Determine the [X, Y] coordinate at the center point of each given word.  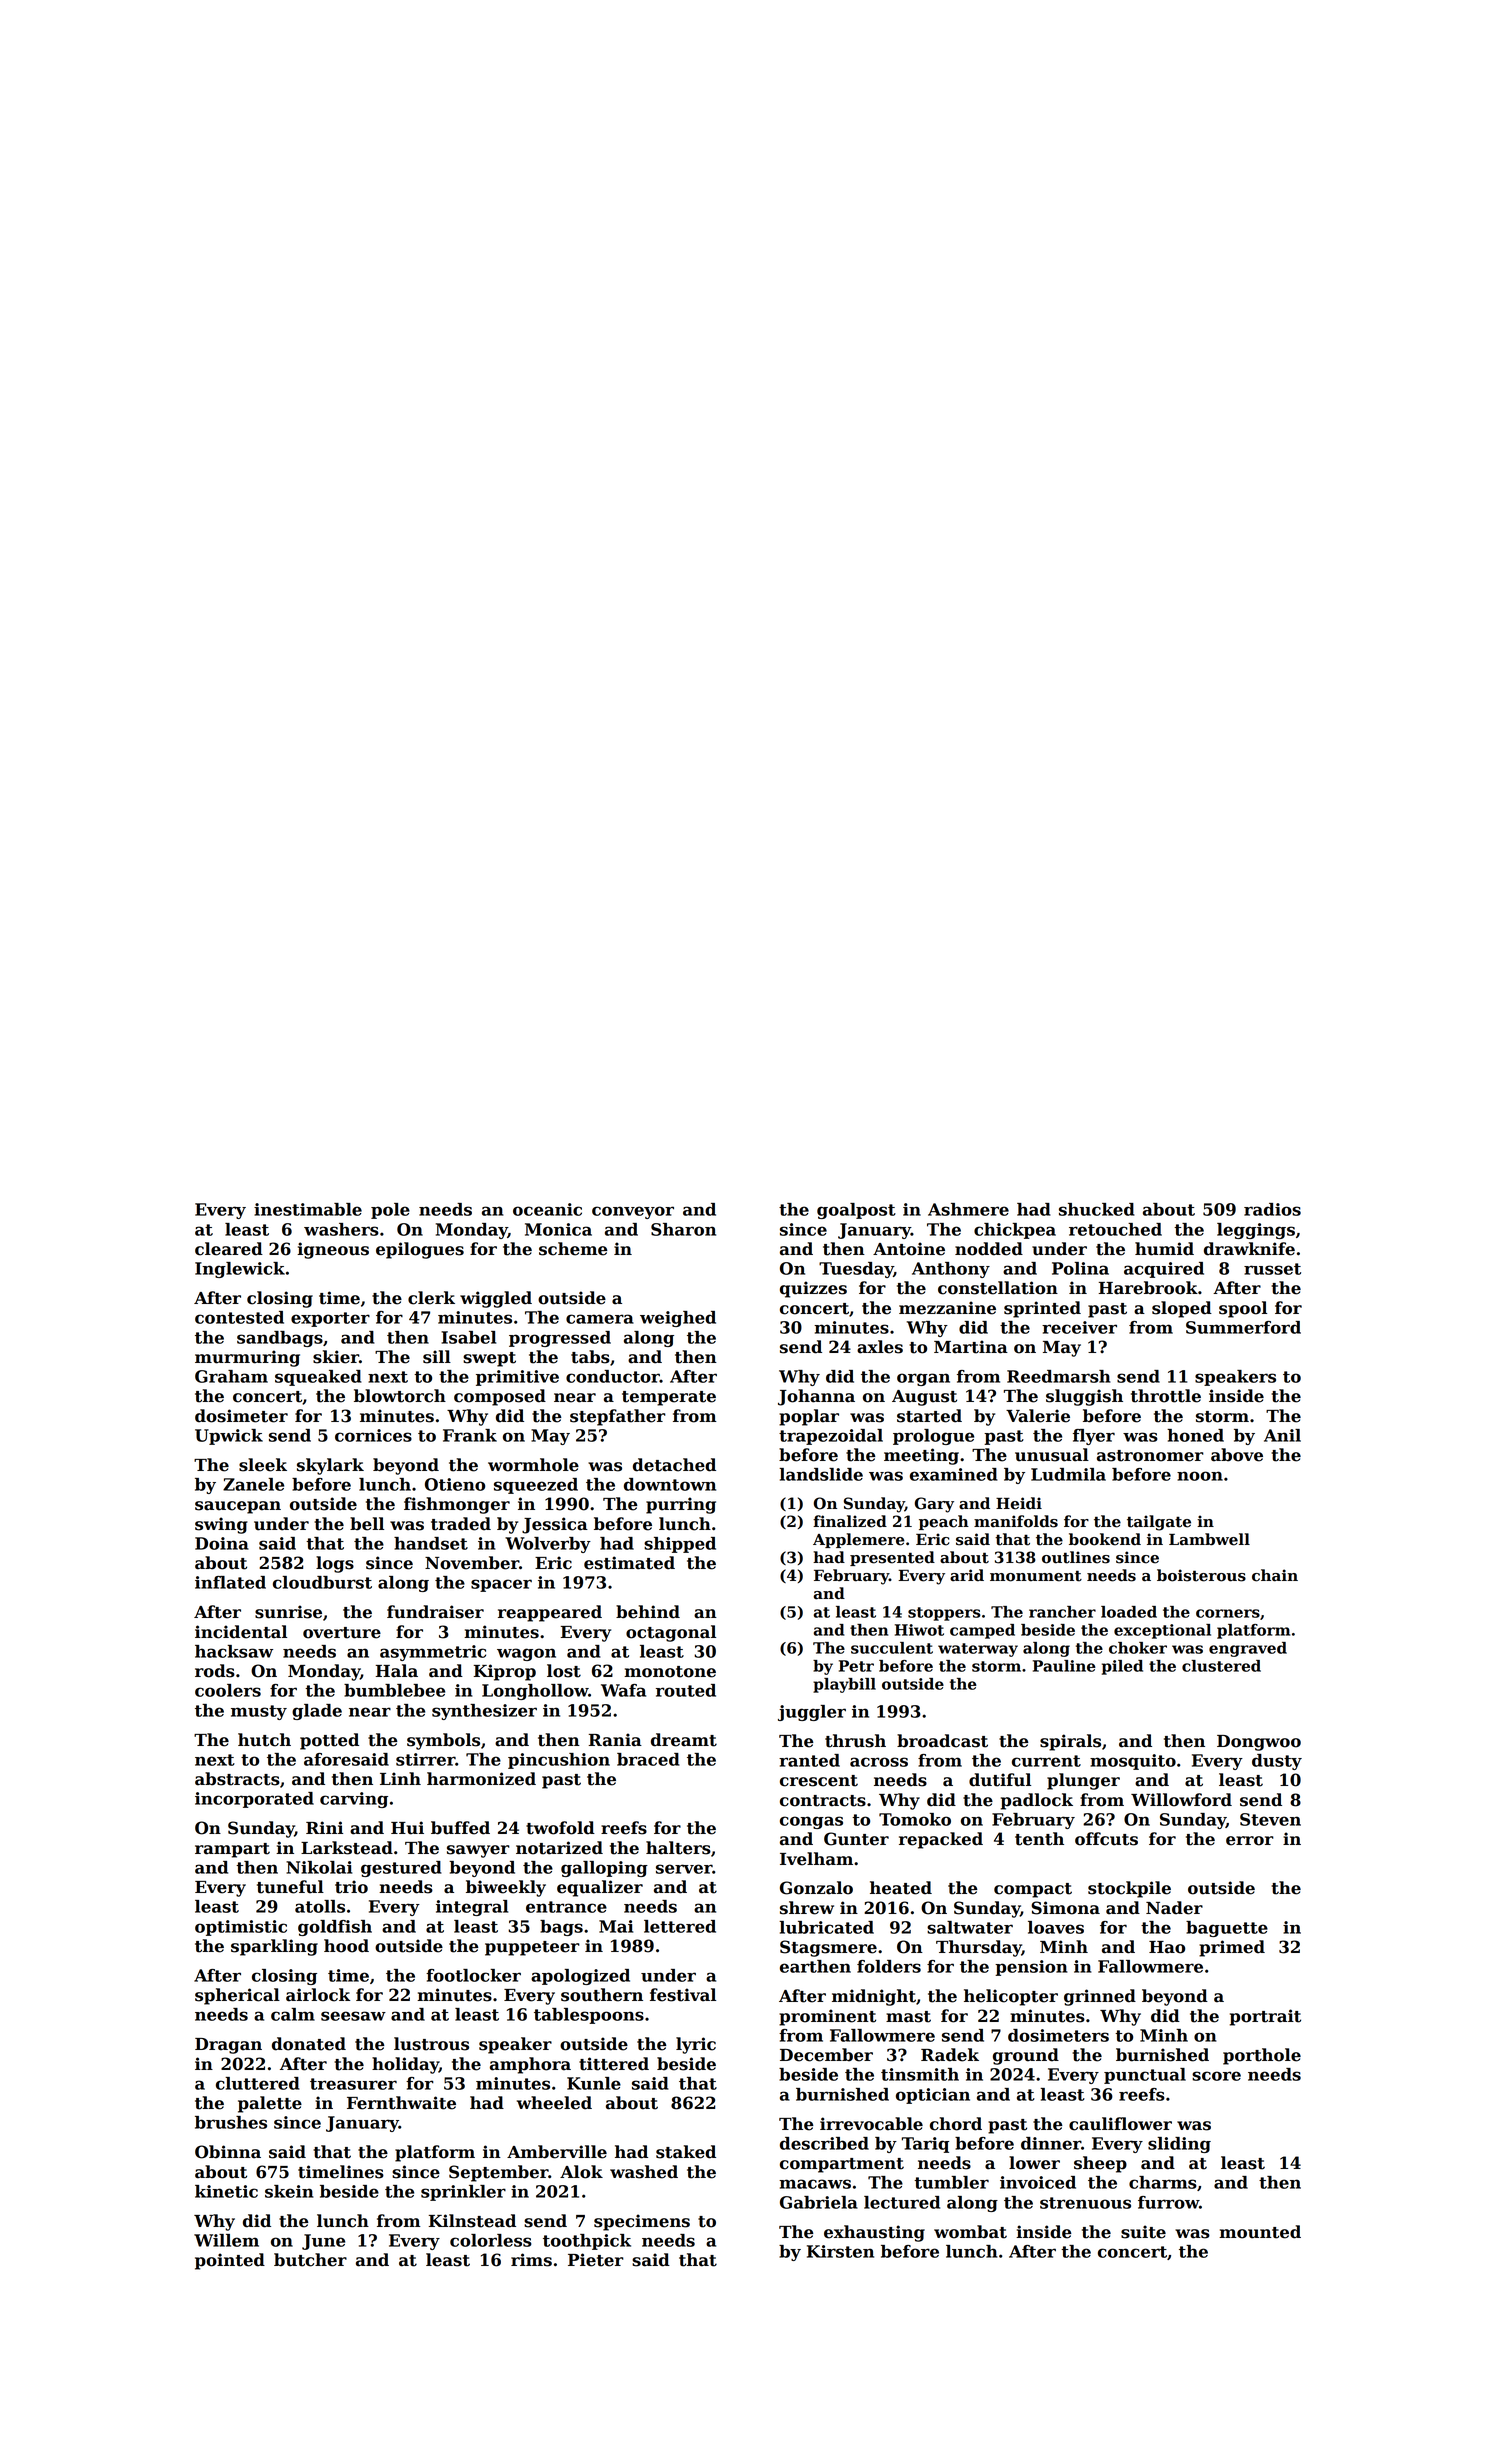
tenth [1039, 1839]
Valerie [1038, 1416]
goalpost [856, 1211]
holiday [405, 2065]
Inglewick [240, 1270]
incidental [241, 1632]
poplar [809, 1417]
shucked [1097, 1209]
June [323, 2242]
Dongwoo [1259, 1743]
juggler [812, 1713]
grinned [1100, 1997]
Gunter [856, 1839]
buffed [460, 1828]
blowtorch [400, 1396]
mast [908, 2017]
